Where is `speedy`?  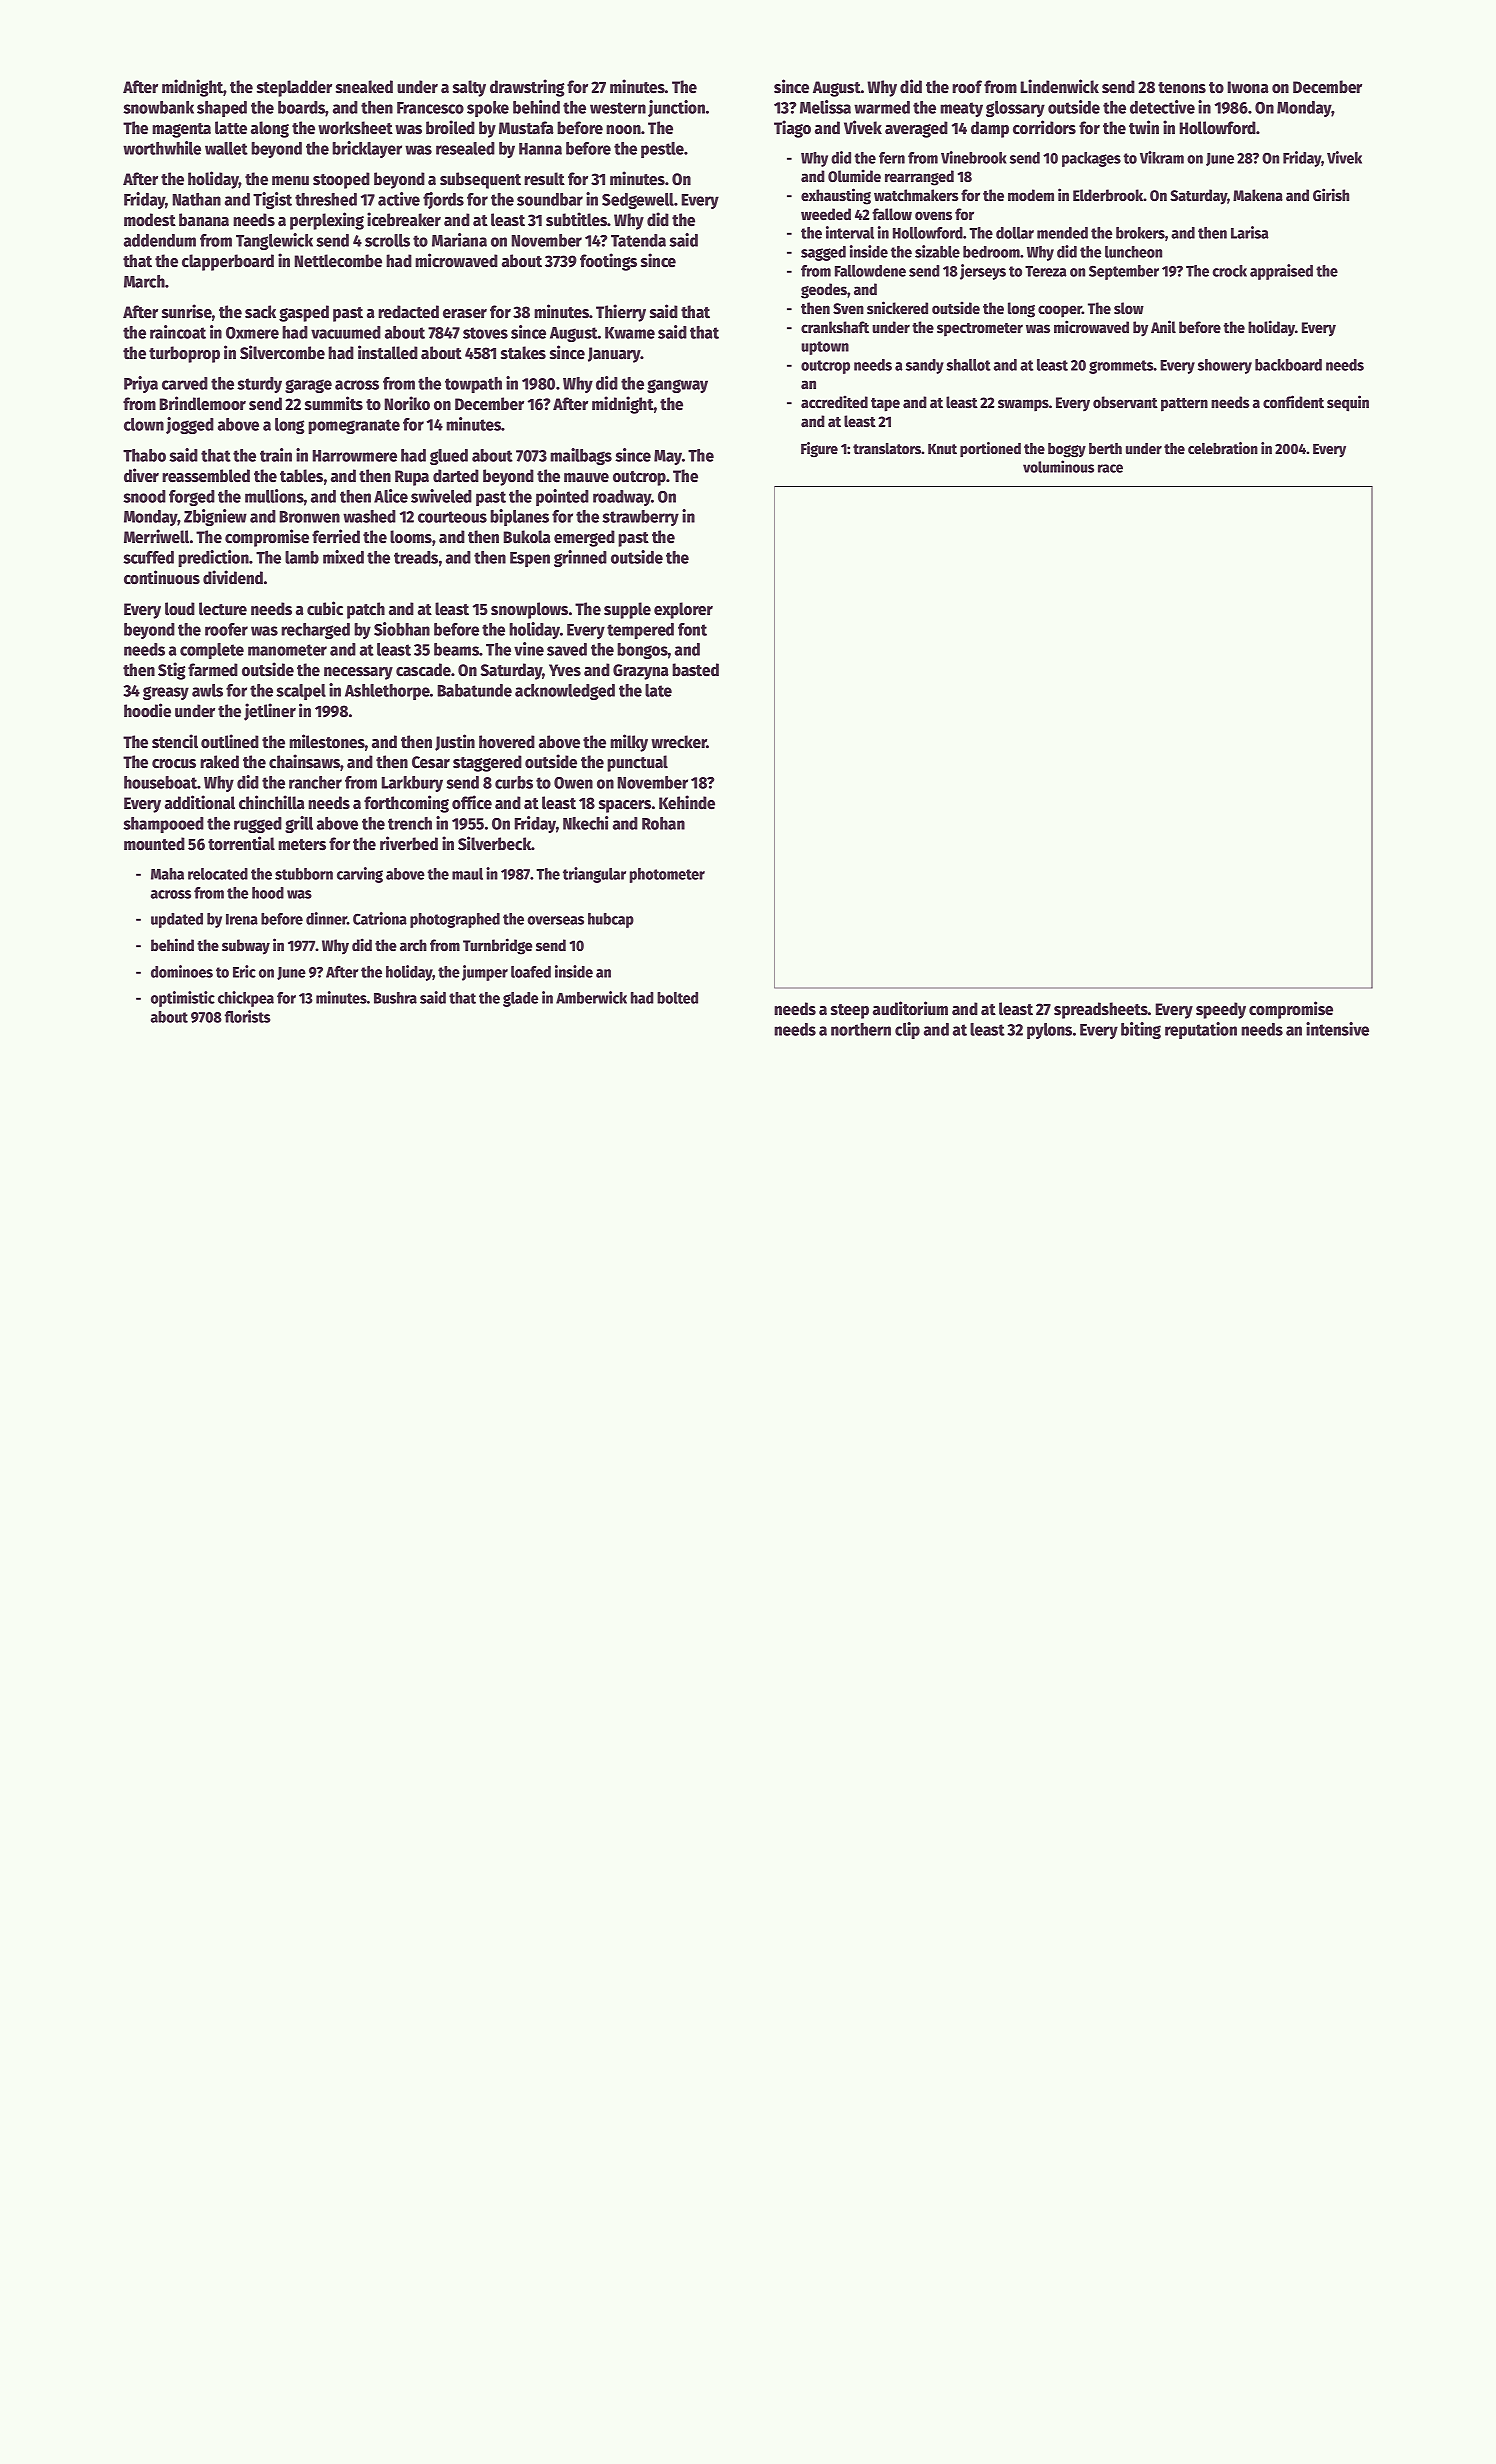
speedy is located at coordinates (1221, 1010).
